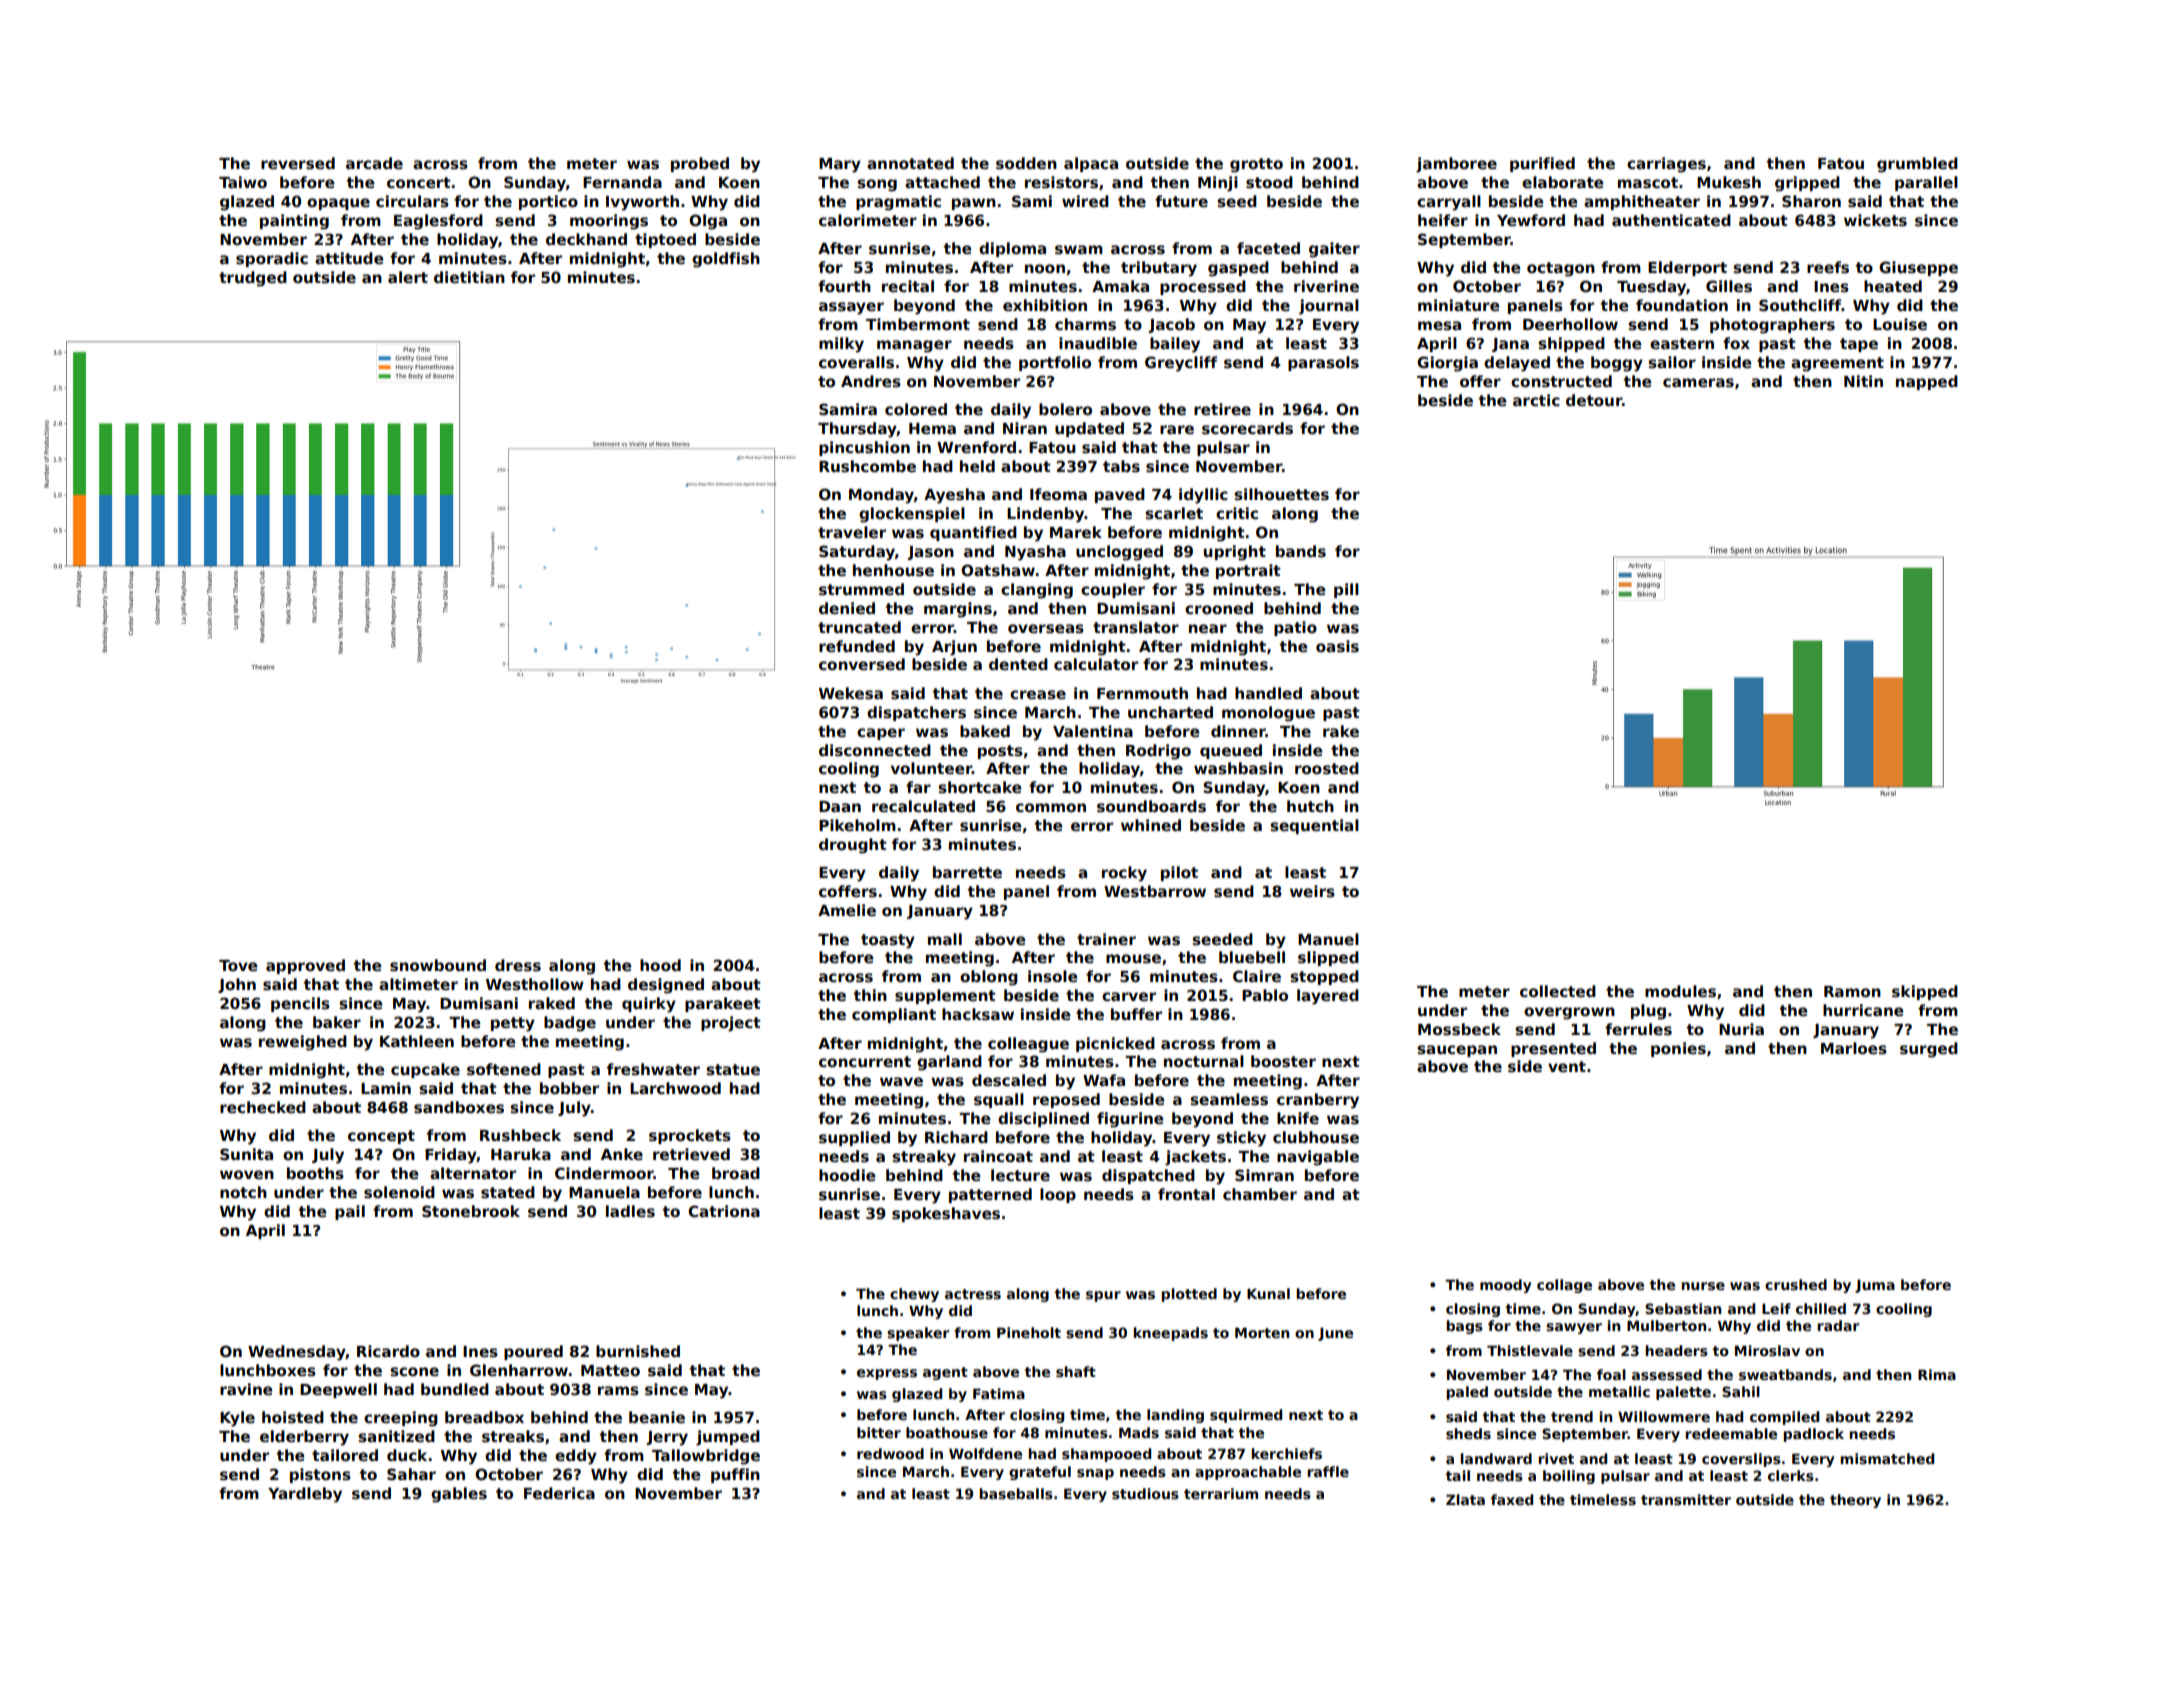  I want to click on Tove, so click(238, 965).
